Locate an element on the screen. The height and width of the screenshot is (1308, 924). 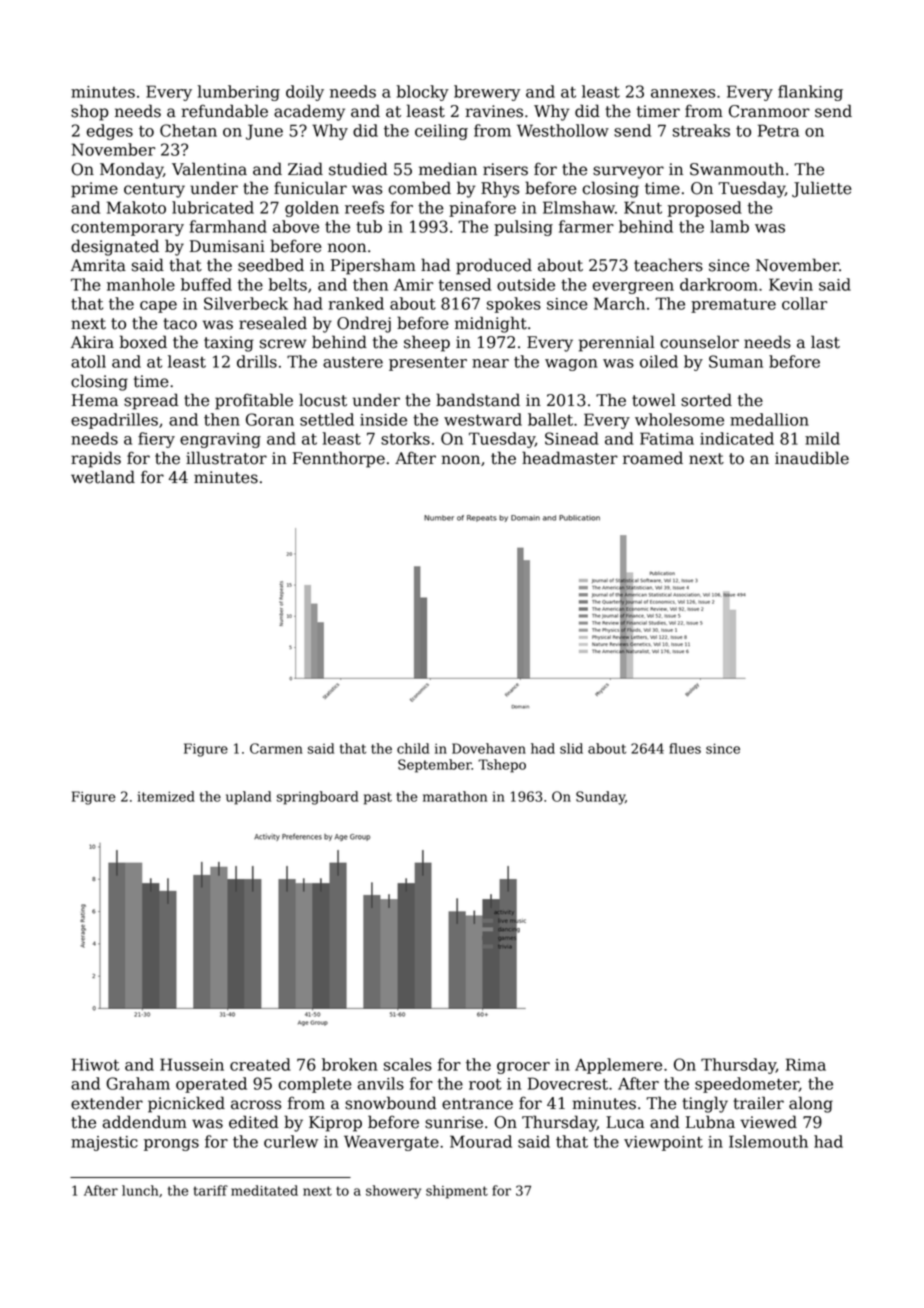
complete is located at coordinates (315, 1085).
